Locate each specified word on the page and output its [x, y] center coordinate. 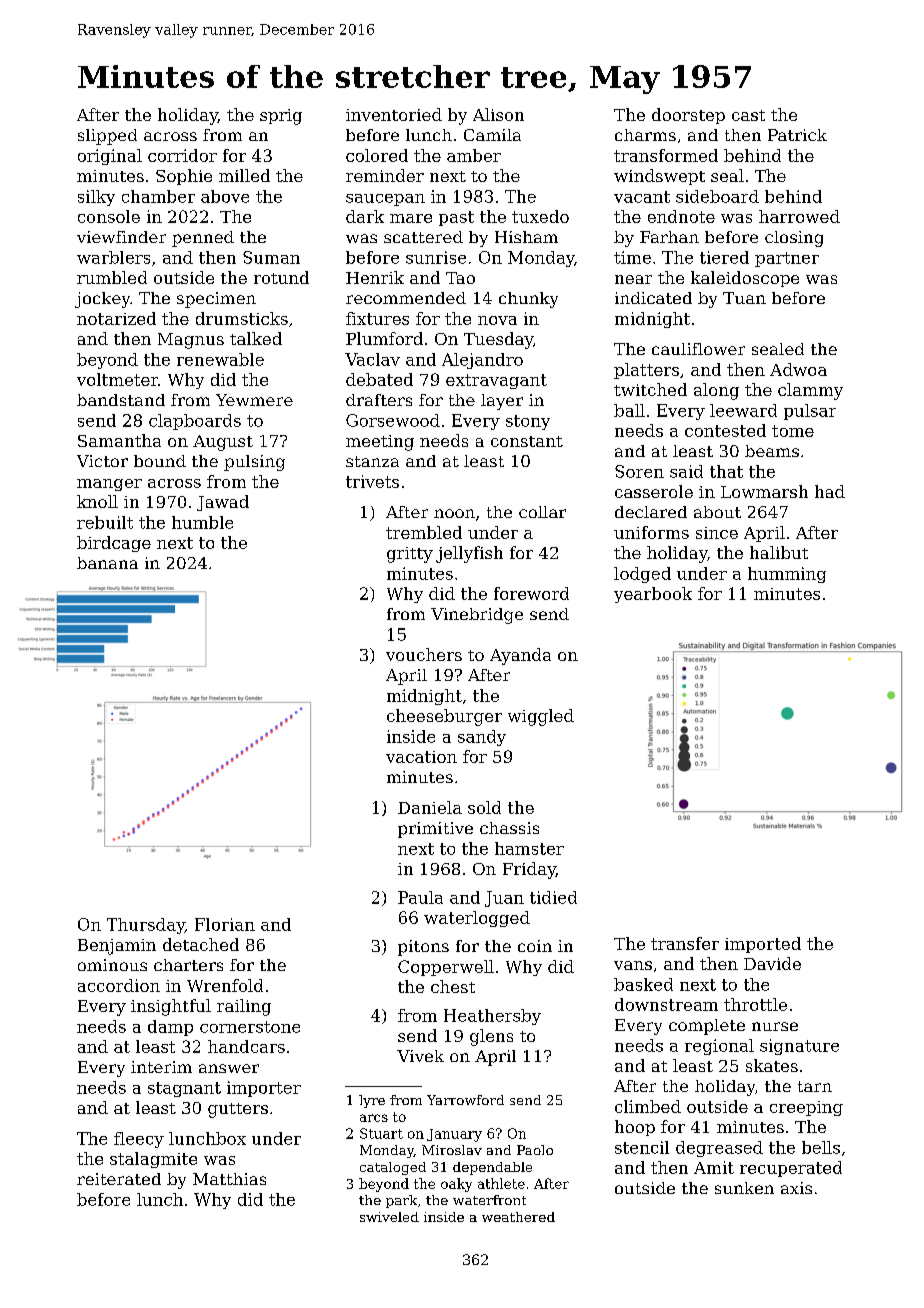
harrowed [799, 216]
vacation [421, 757]
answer [229, 1068]
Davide [772, 963]
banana [107, 563]
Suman [271, 257]
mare [411, 218]
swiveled [389, 1217]
